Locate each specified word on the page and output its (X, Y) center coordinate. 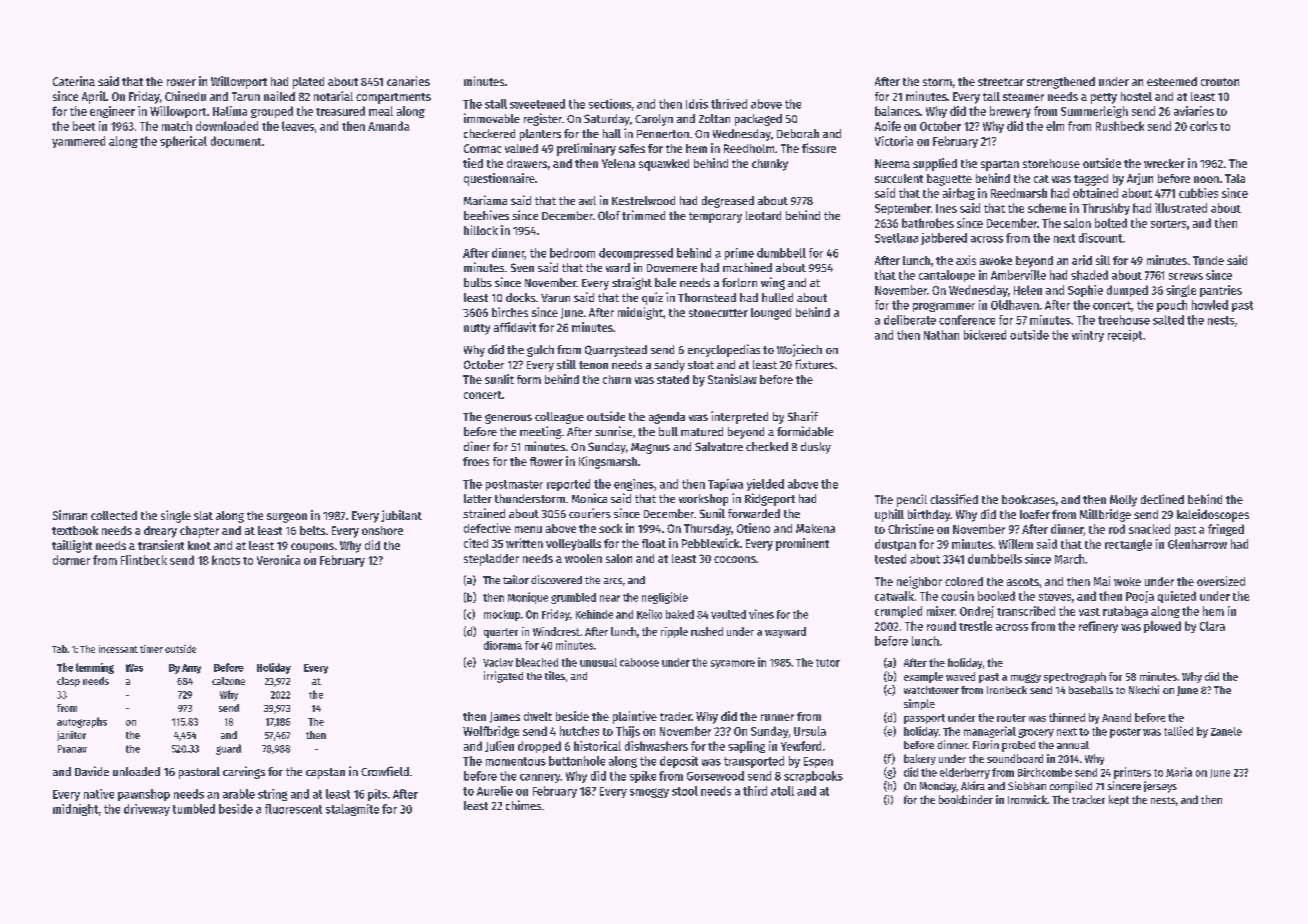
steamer (1023, 97)
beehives (486, 215)
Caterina (74, 81)
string (272, 795)
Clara (1212, 626)
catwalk (894, 596)
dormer (71, 560)
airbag (959, 194)
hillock (481, 230)
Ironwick (1027, 799)
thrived (729, 104)
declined (1162, 499)
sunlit (499, 379)
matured (702, 431)
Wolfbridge (491, 732)
